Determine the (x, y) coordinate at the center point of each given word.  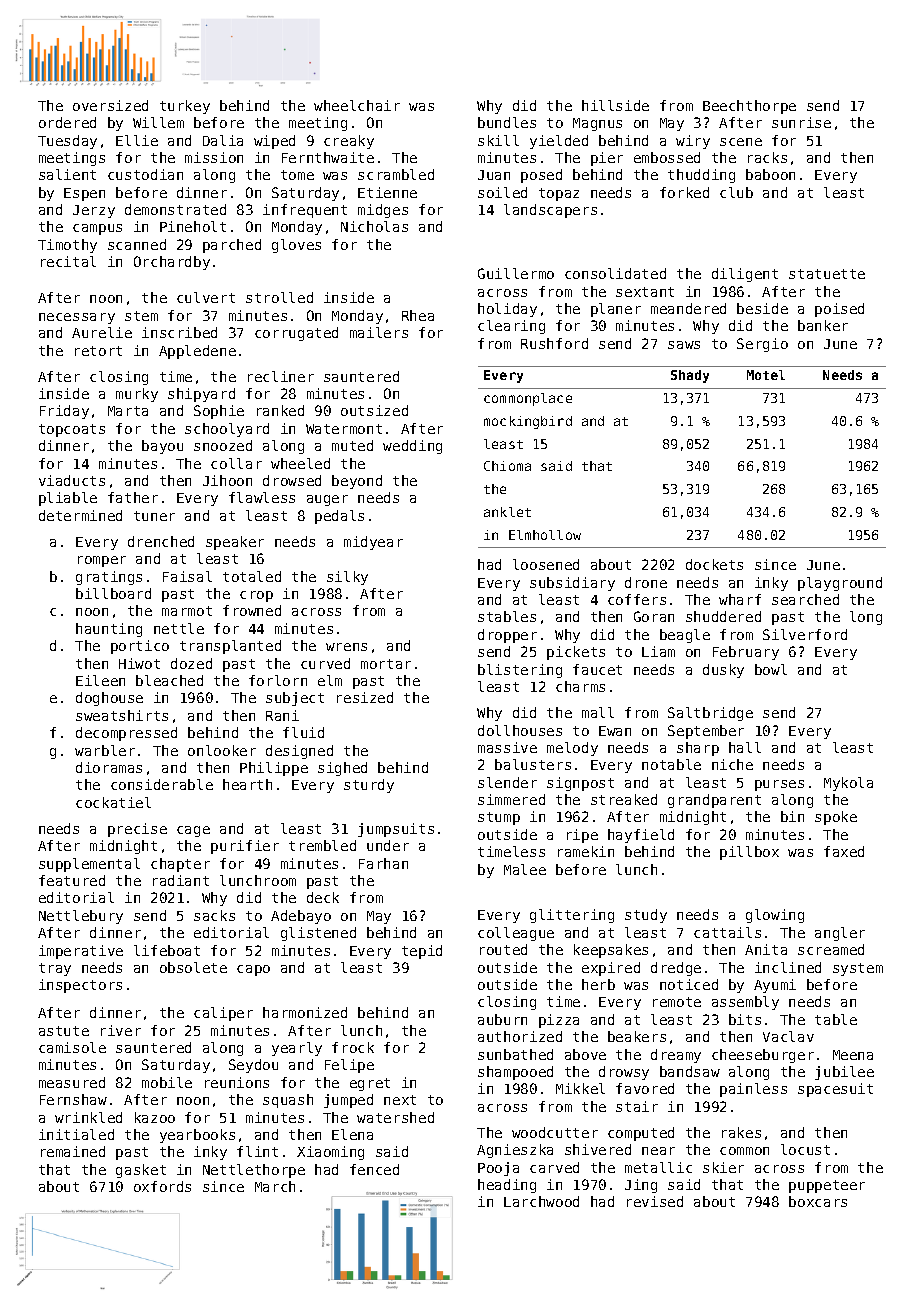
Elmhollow (545, 535)
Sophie (219, 412)
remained (73, 1151)
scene (741, 142)
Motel (766, 375)
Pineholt (193, 226)
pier (607, 159)
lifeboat (167, 950)
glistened (318, 934)
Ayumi (775, 986)
